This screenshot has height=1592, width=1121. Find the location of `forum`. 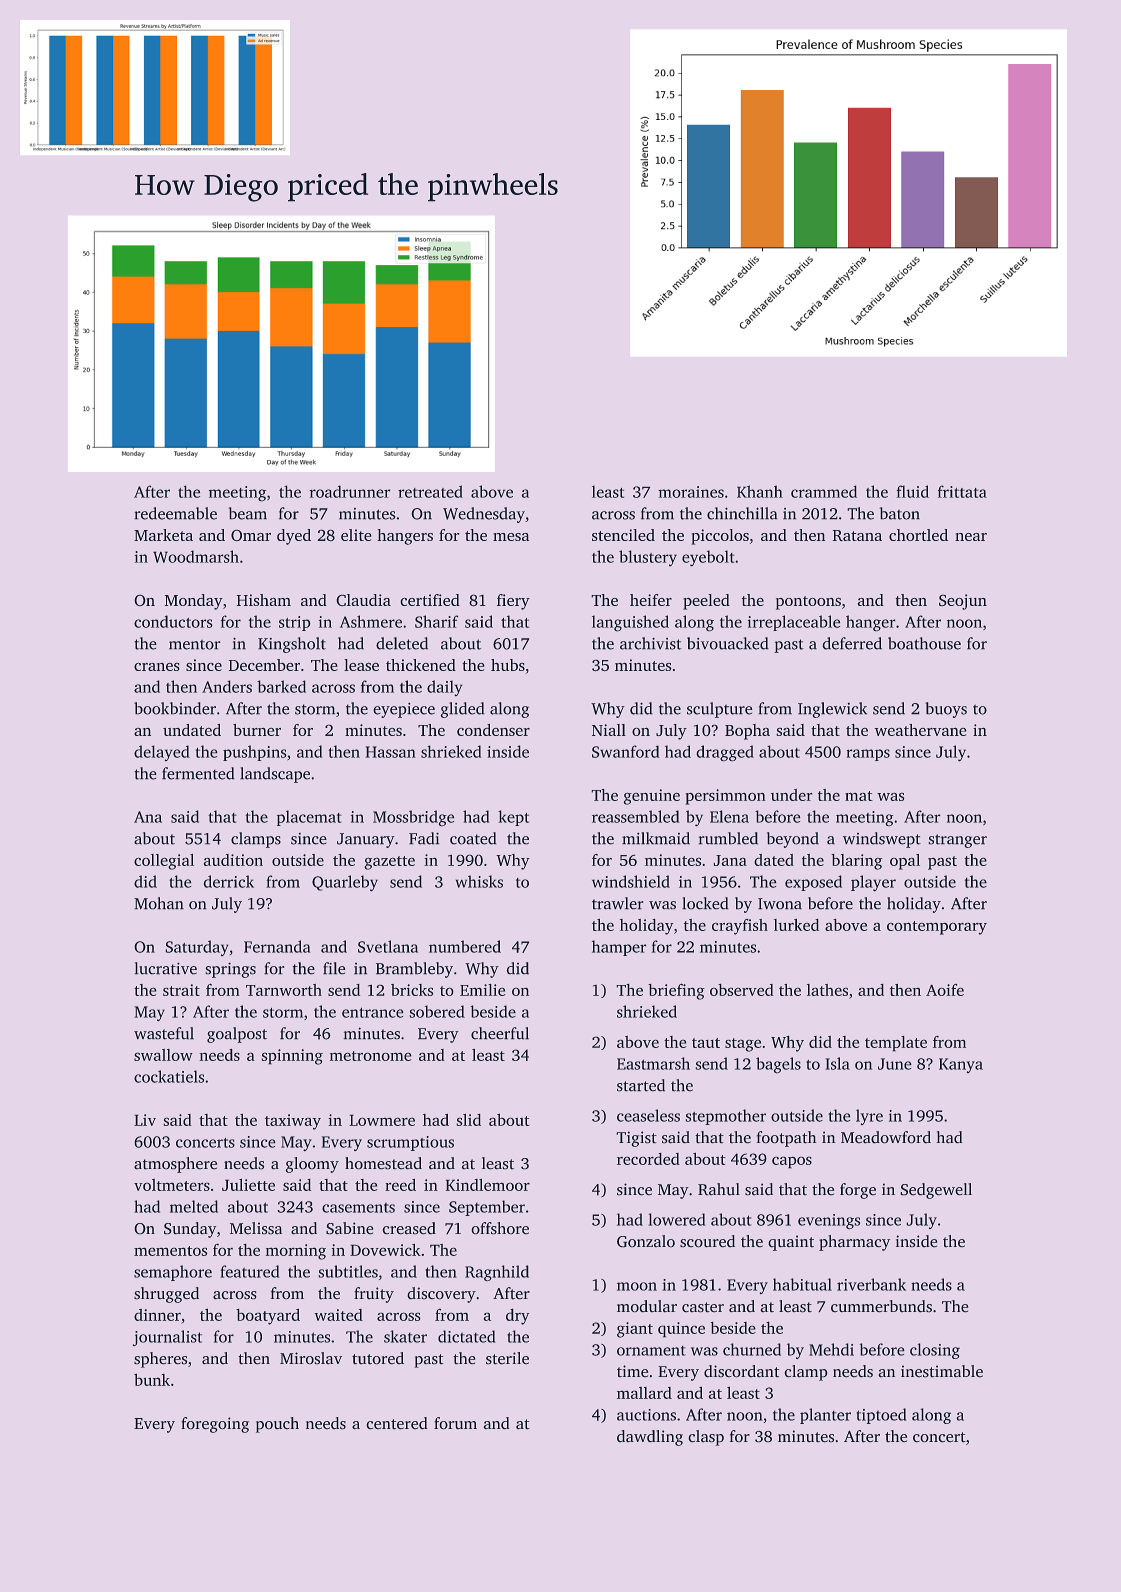

forum is located at coordinates (455, 1423).
